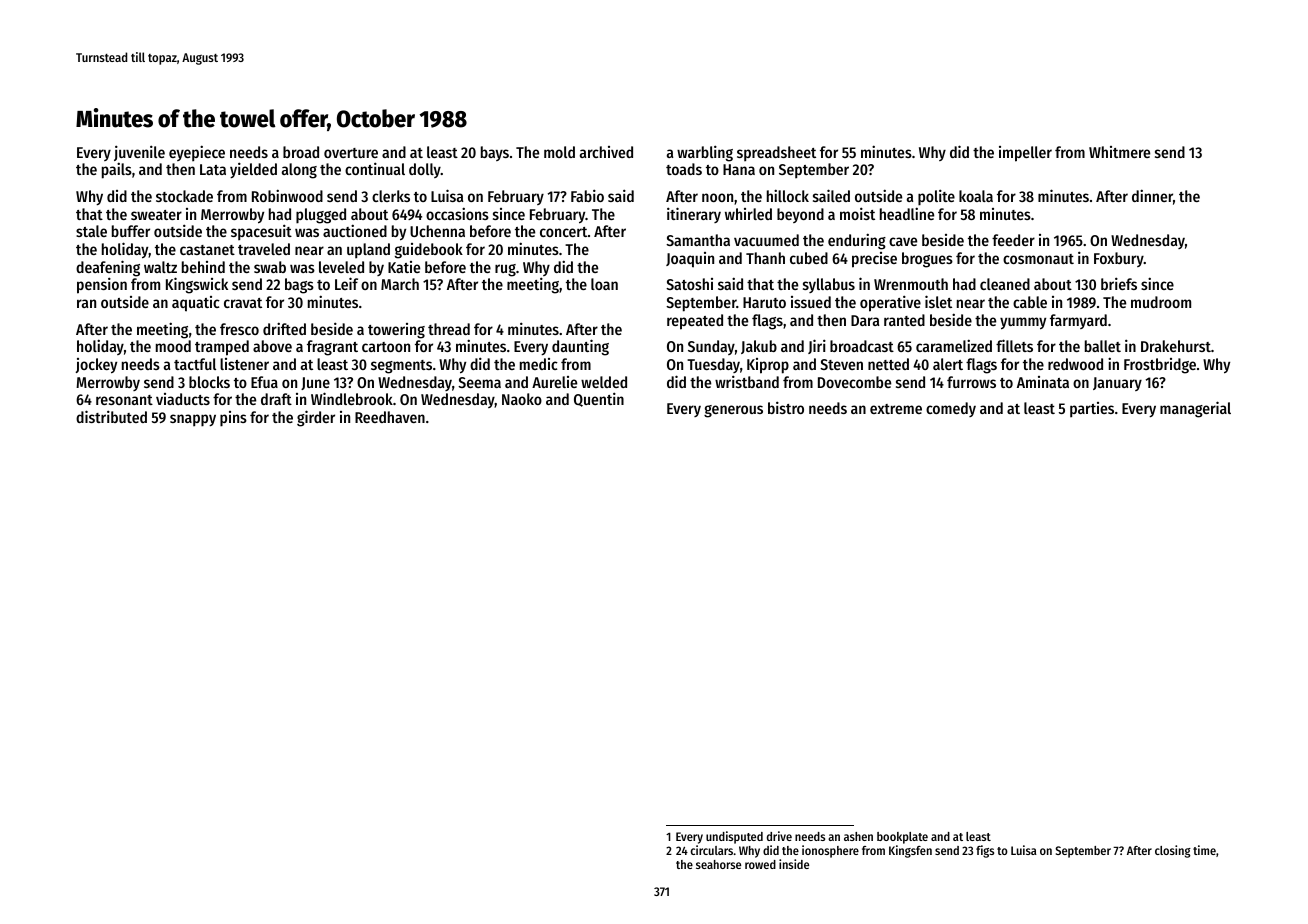 The width and height of the page is (1308, 924). What do you see at coordinates (711, 850) in the page?
I see `circulars` at bounding box center [711, 850].
